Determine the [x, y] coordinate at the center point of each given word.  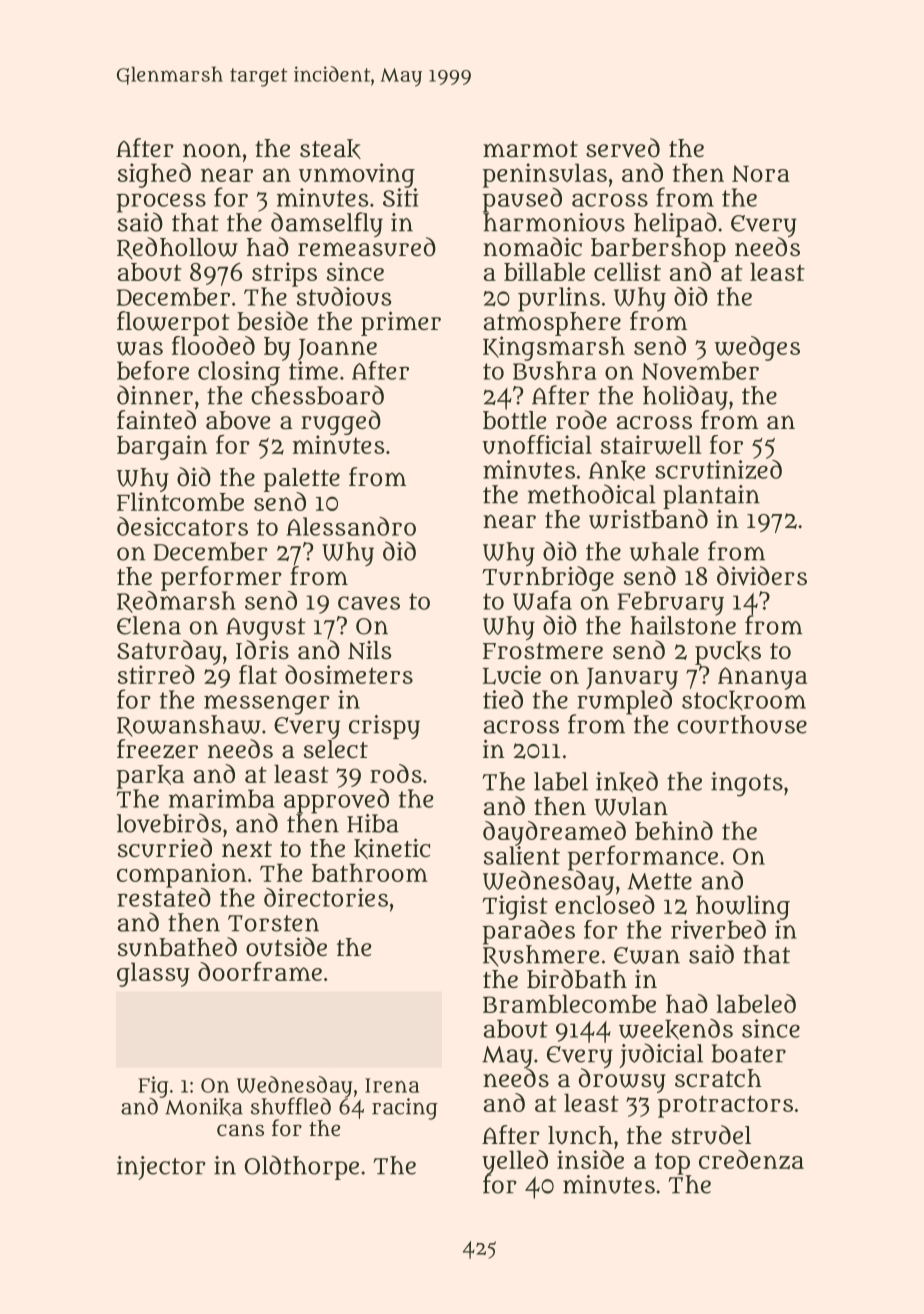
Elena [149, 625]
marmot [530, 149]
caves [369, 603]
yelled [515, 1162]
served [623, 148]
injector [161, 1168]
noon [212, 150]
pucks [728, 653]
